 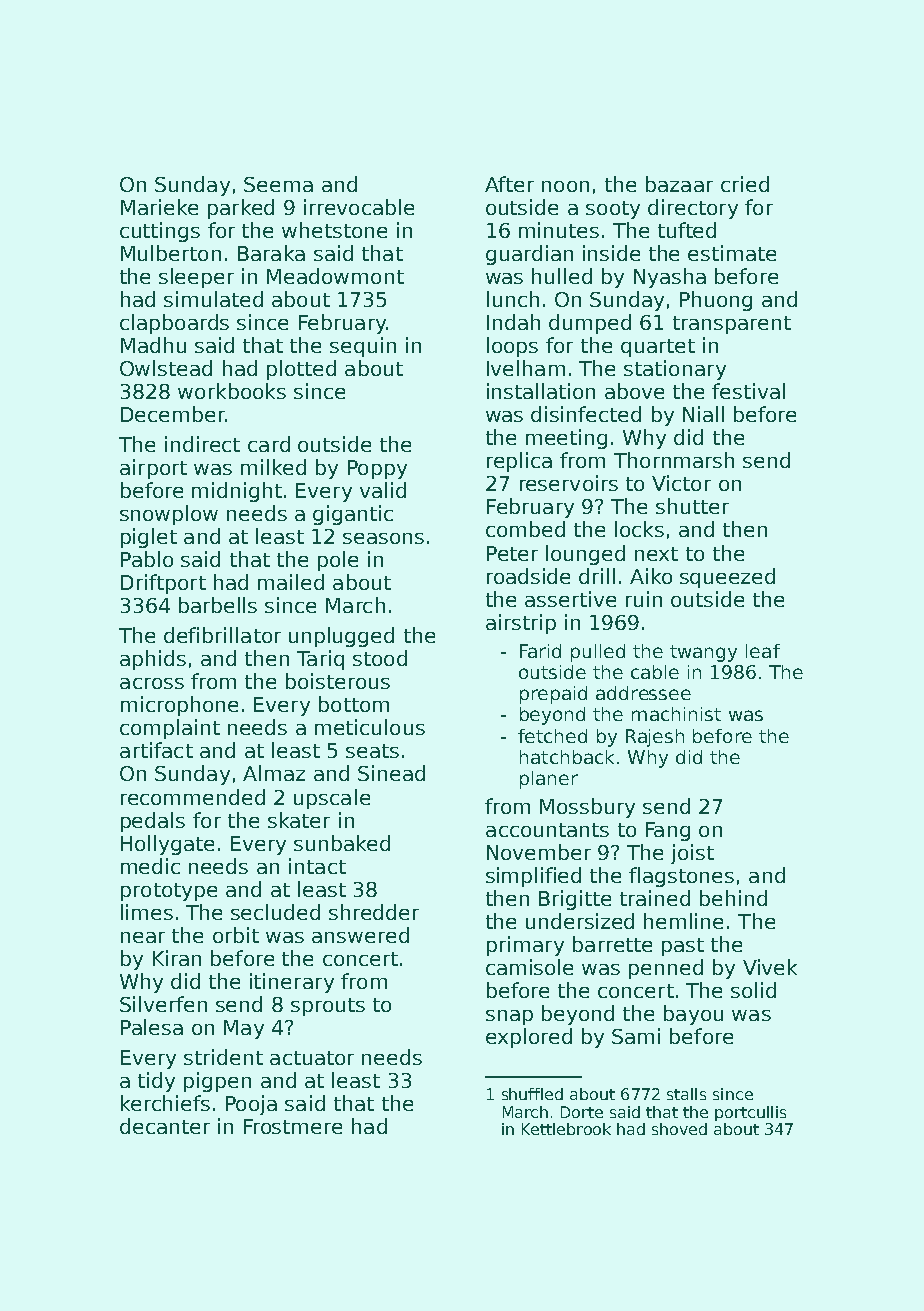 What do you see at coordinates (639, 529) in the screenshot?
I see `locks` at bounding box center [639, 529].
